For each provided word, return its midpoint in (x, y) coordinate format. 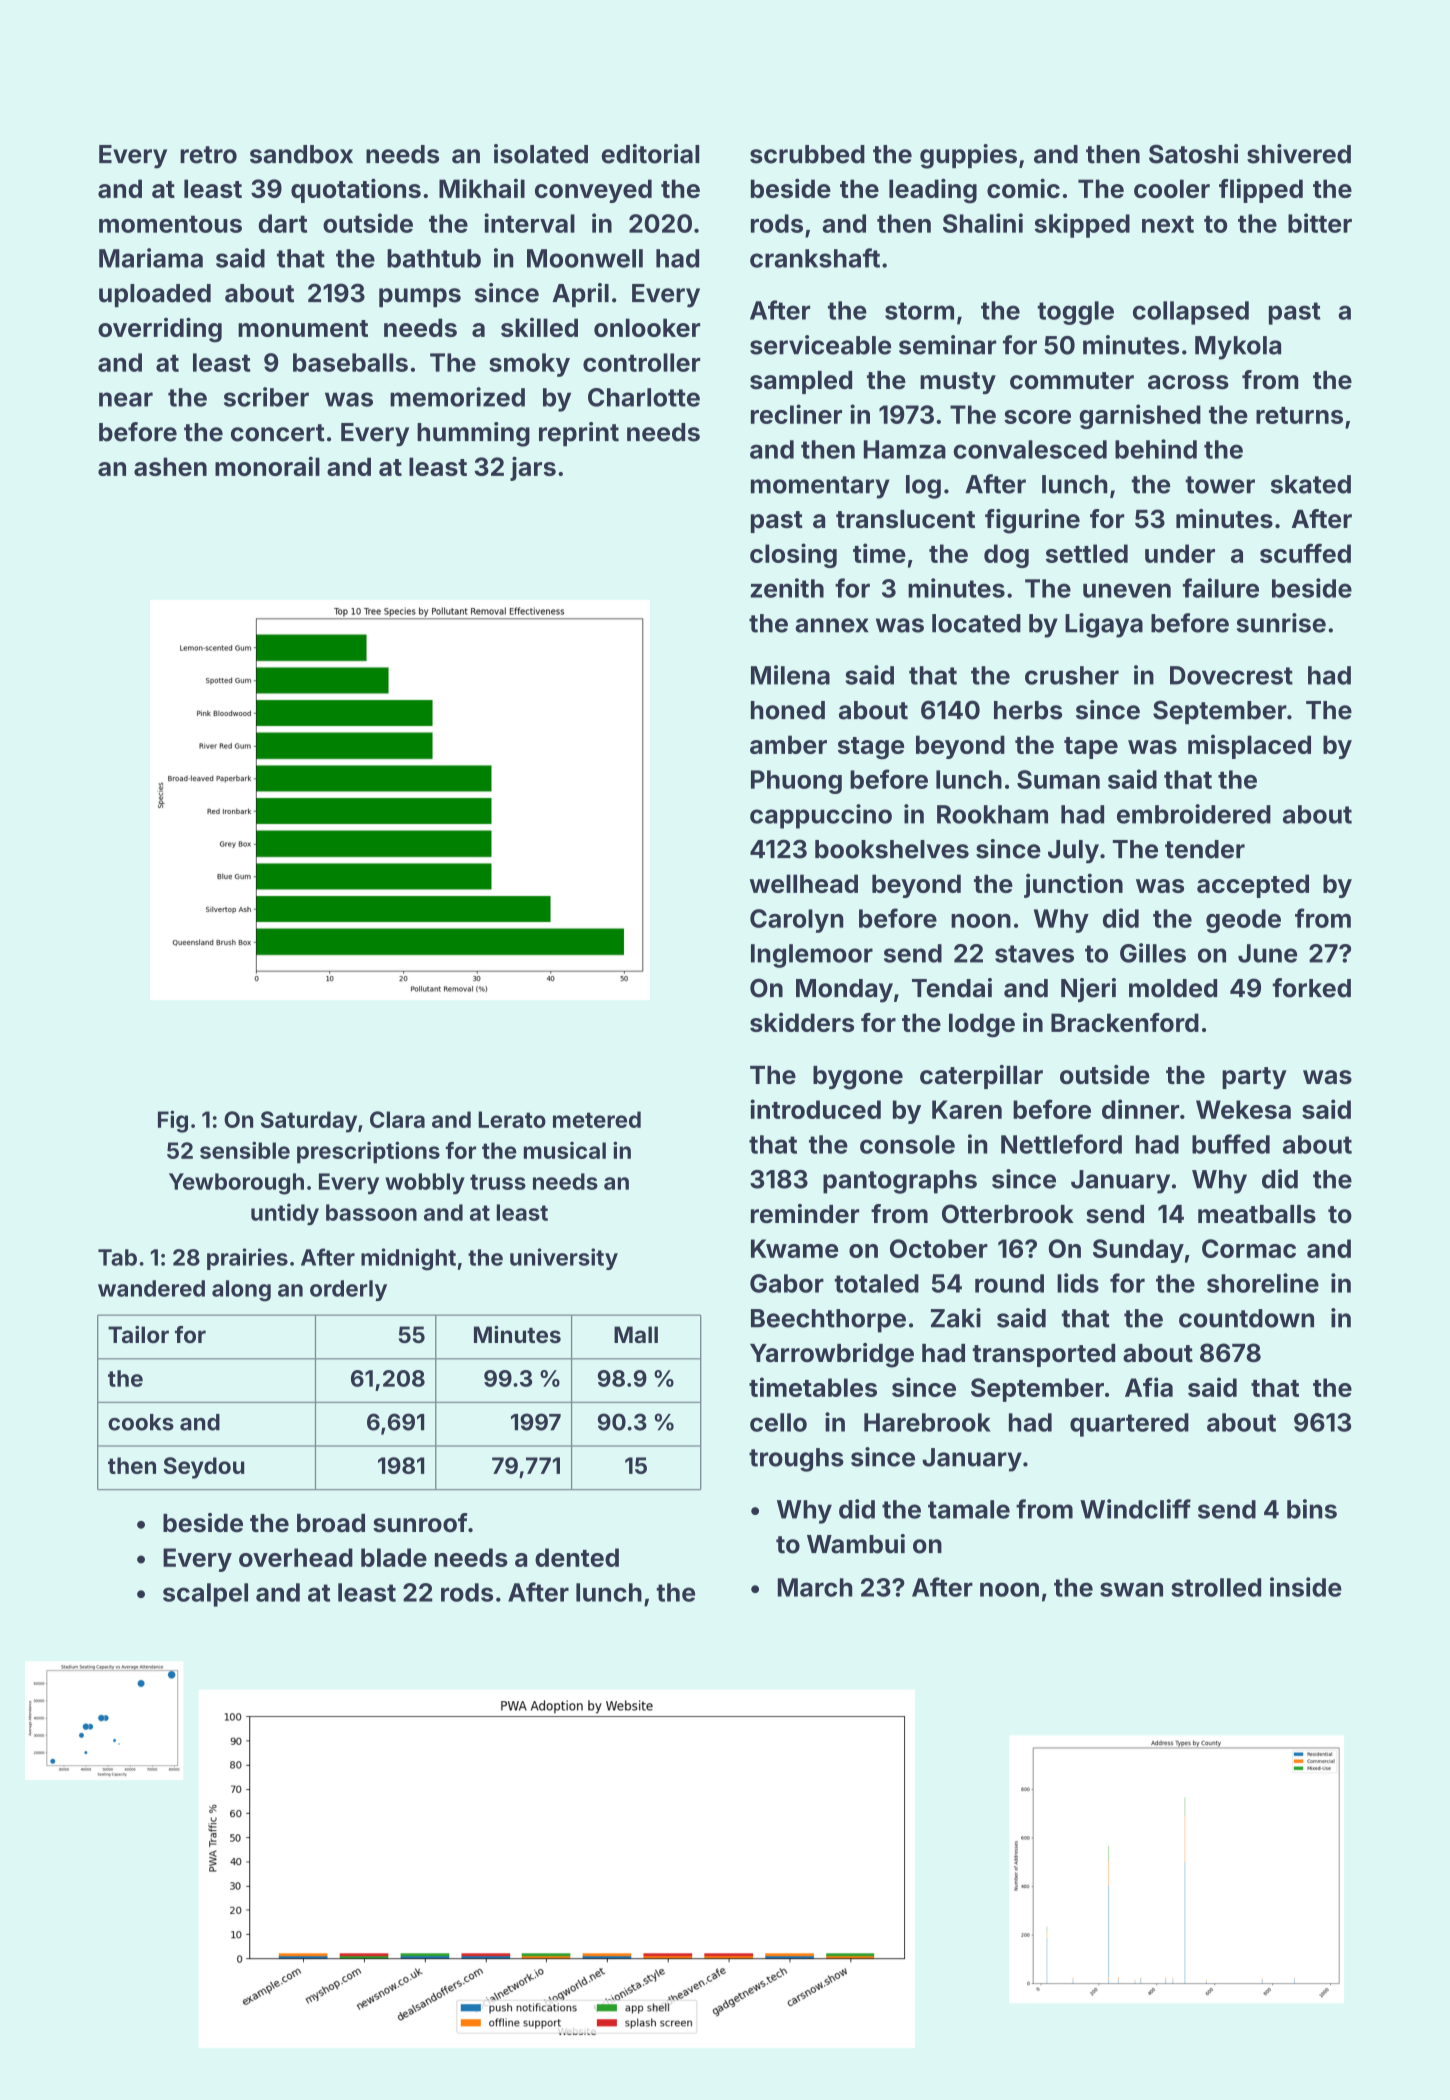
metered (597, 1119)
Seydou (203, 1468)
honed (788, 710)
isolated (541, 154)
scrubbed (807, 154)
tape (1091, 748)
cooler (1172, 188)
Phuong (796, 782)
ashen (170, 466)
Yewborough (236, 1184)
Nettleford (1061, 1144)
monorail (267, 466)
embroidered (1194, 814)
